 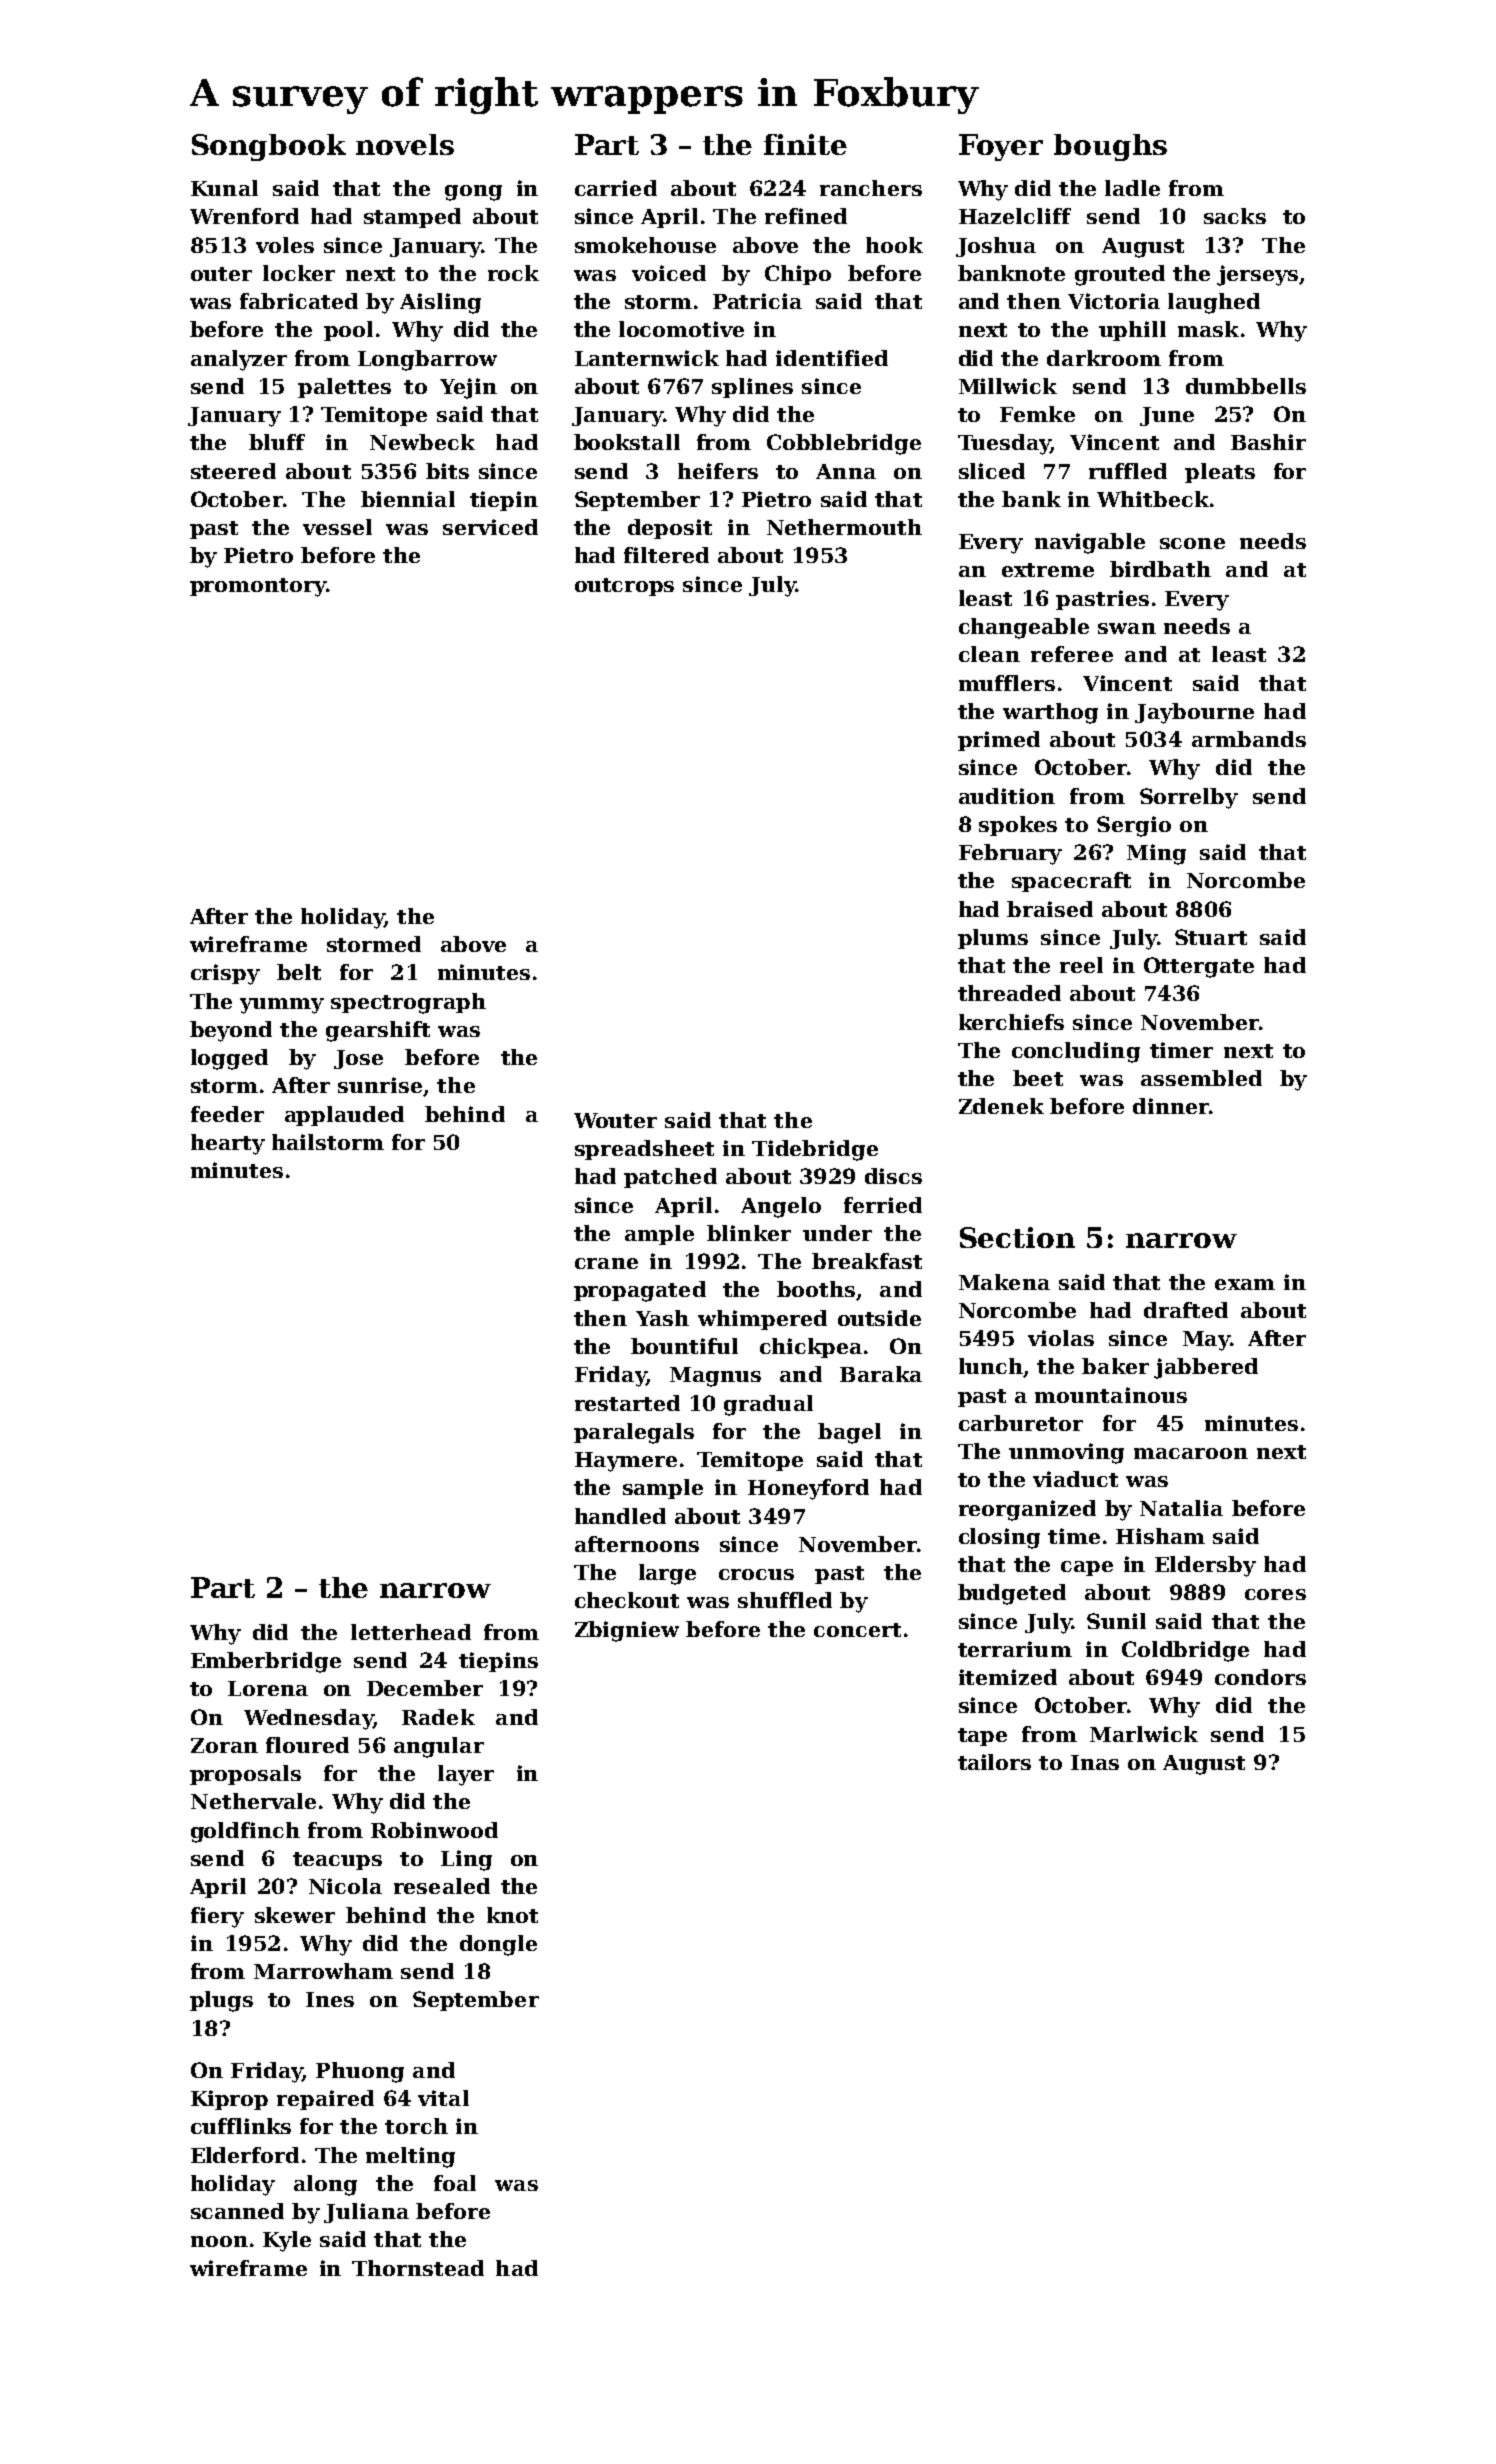 I want to click on restarted, so click(x=627, y=1403).
